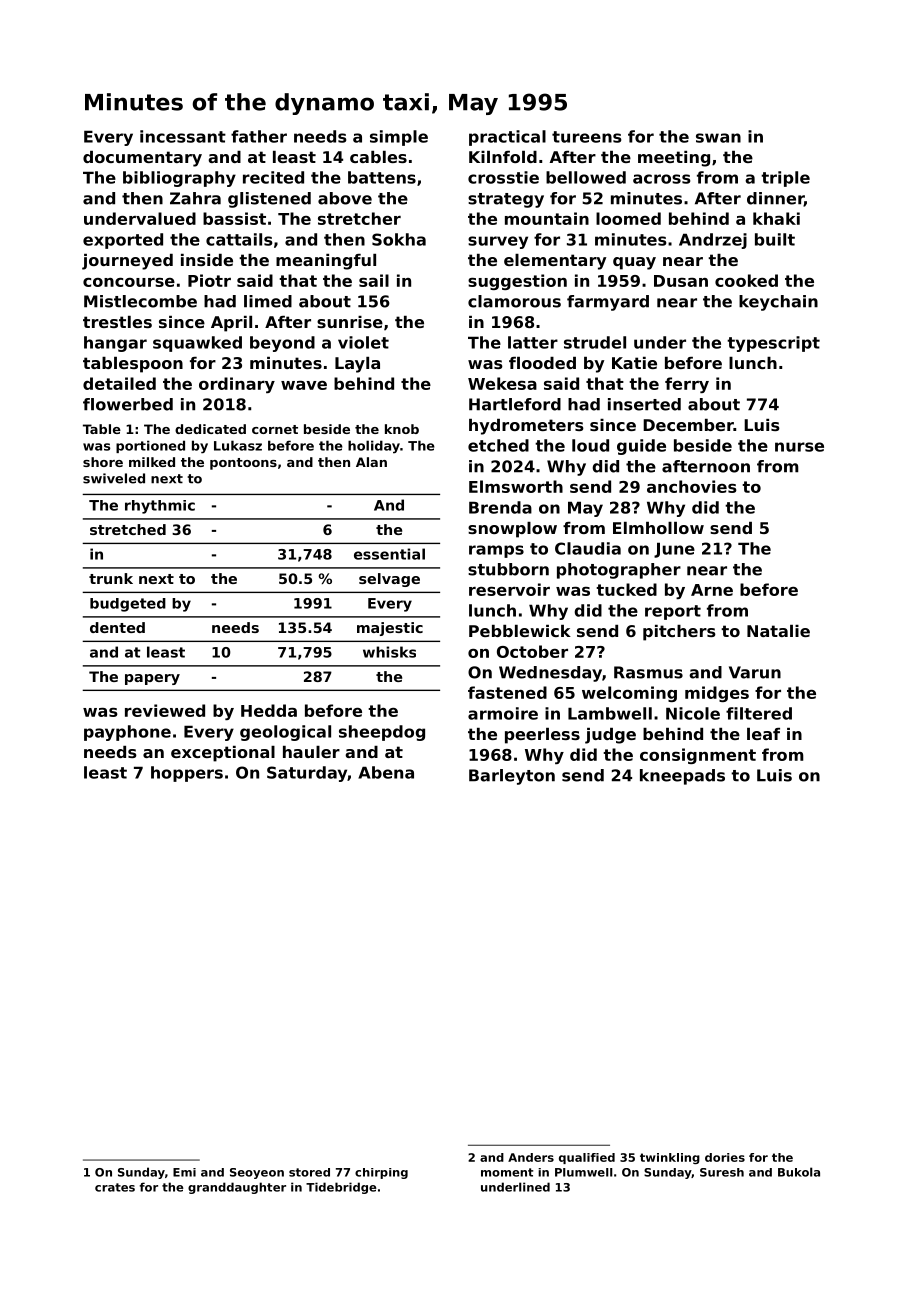 The image size is (908, 1316). I want to click on father, so click(259, 136).
